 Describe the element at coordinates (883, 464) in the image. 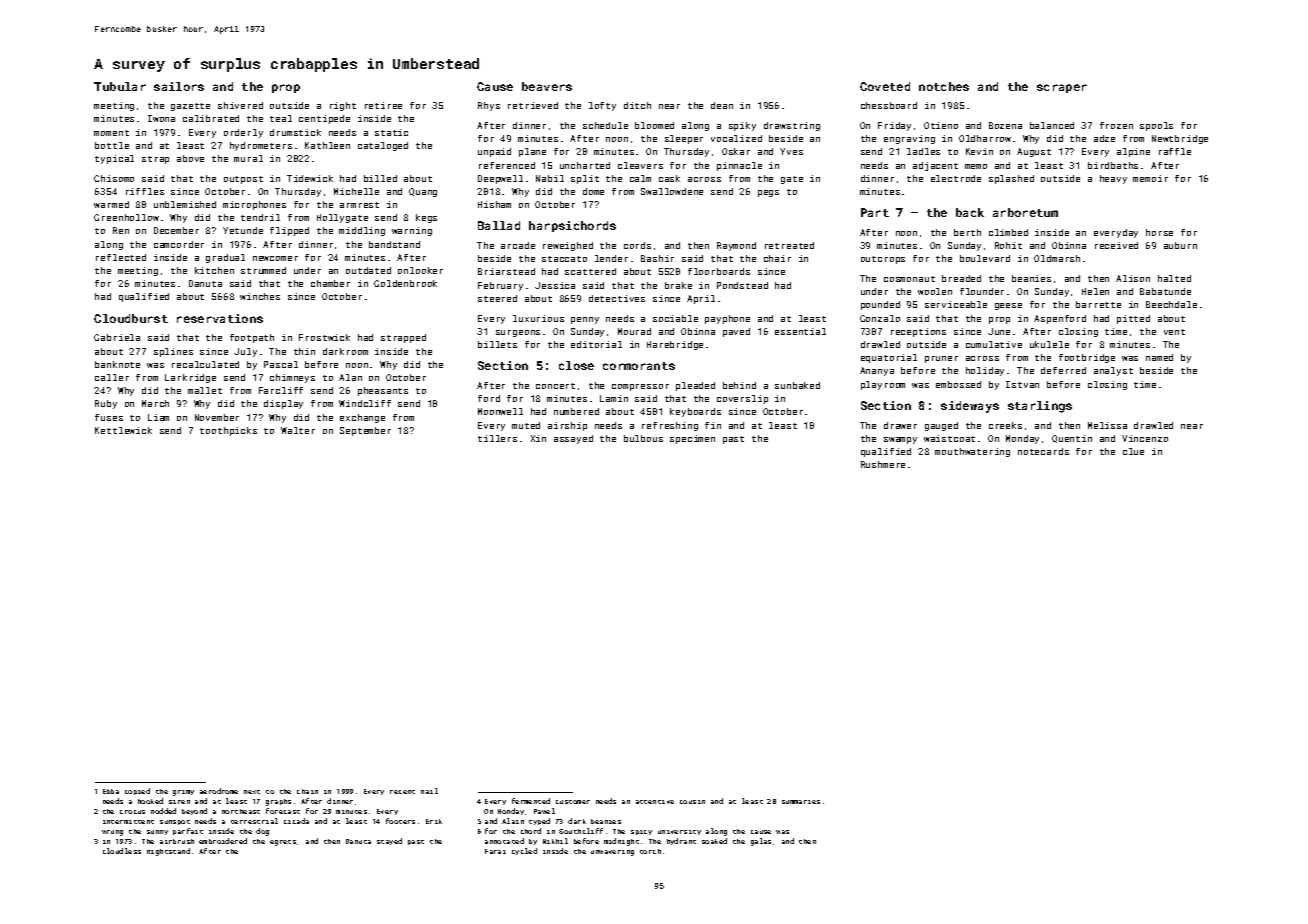

I see `Rushmere` at that location.
